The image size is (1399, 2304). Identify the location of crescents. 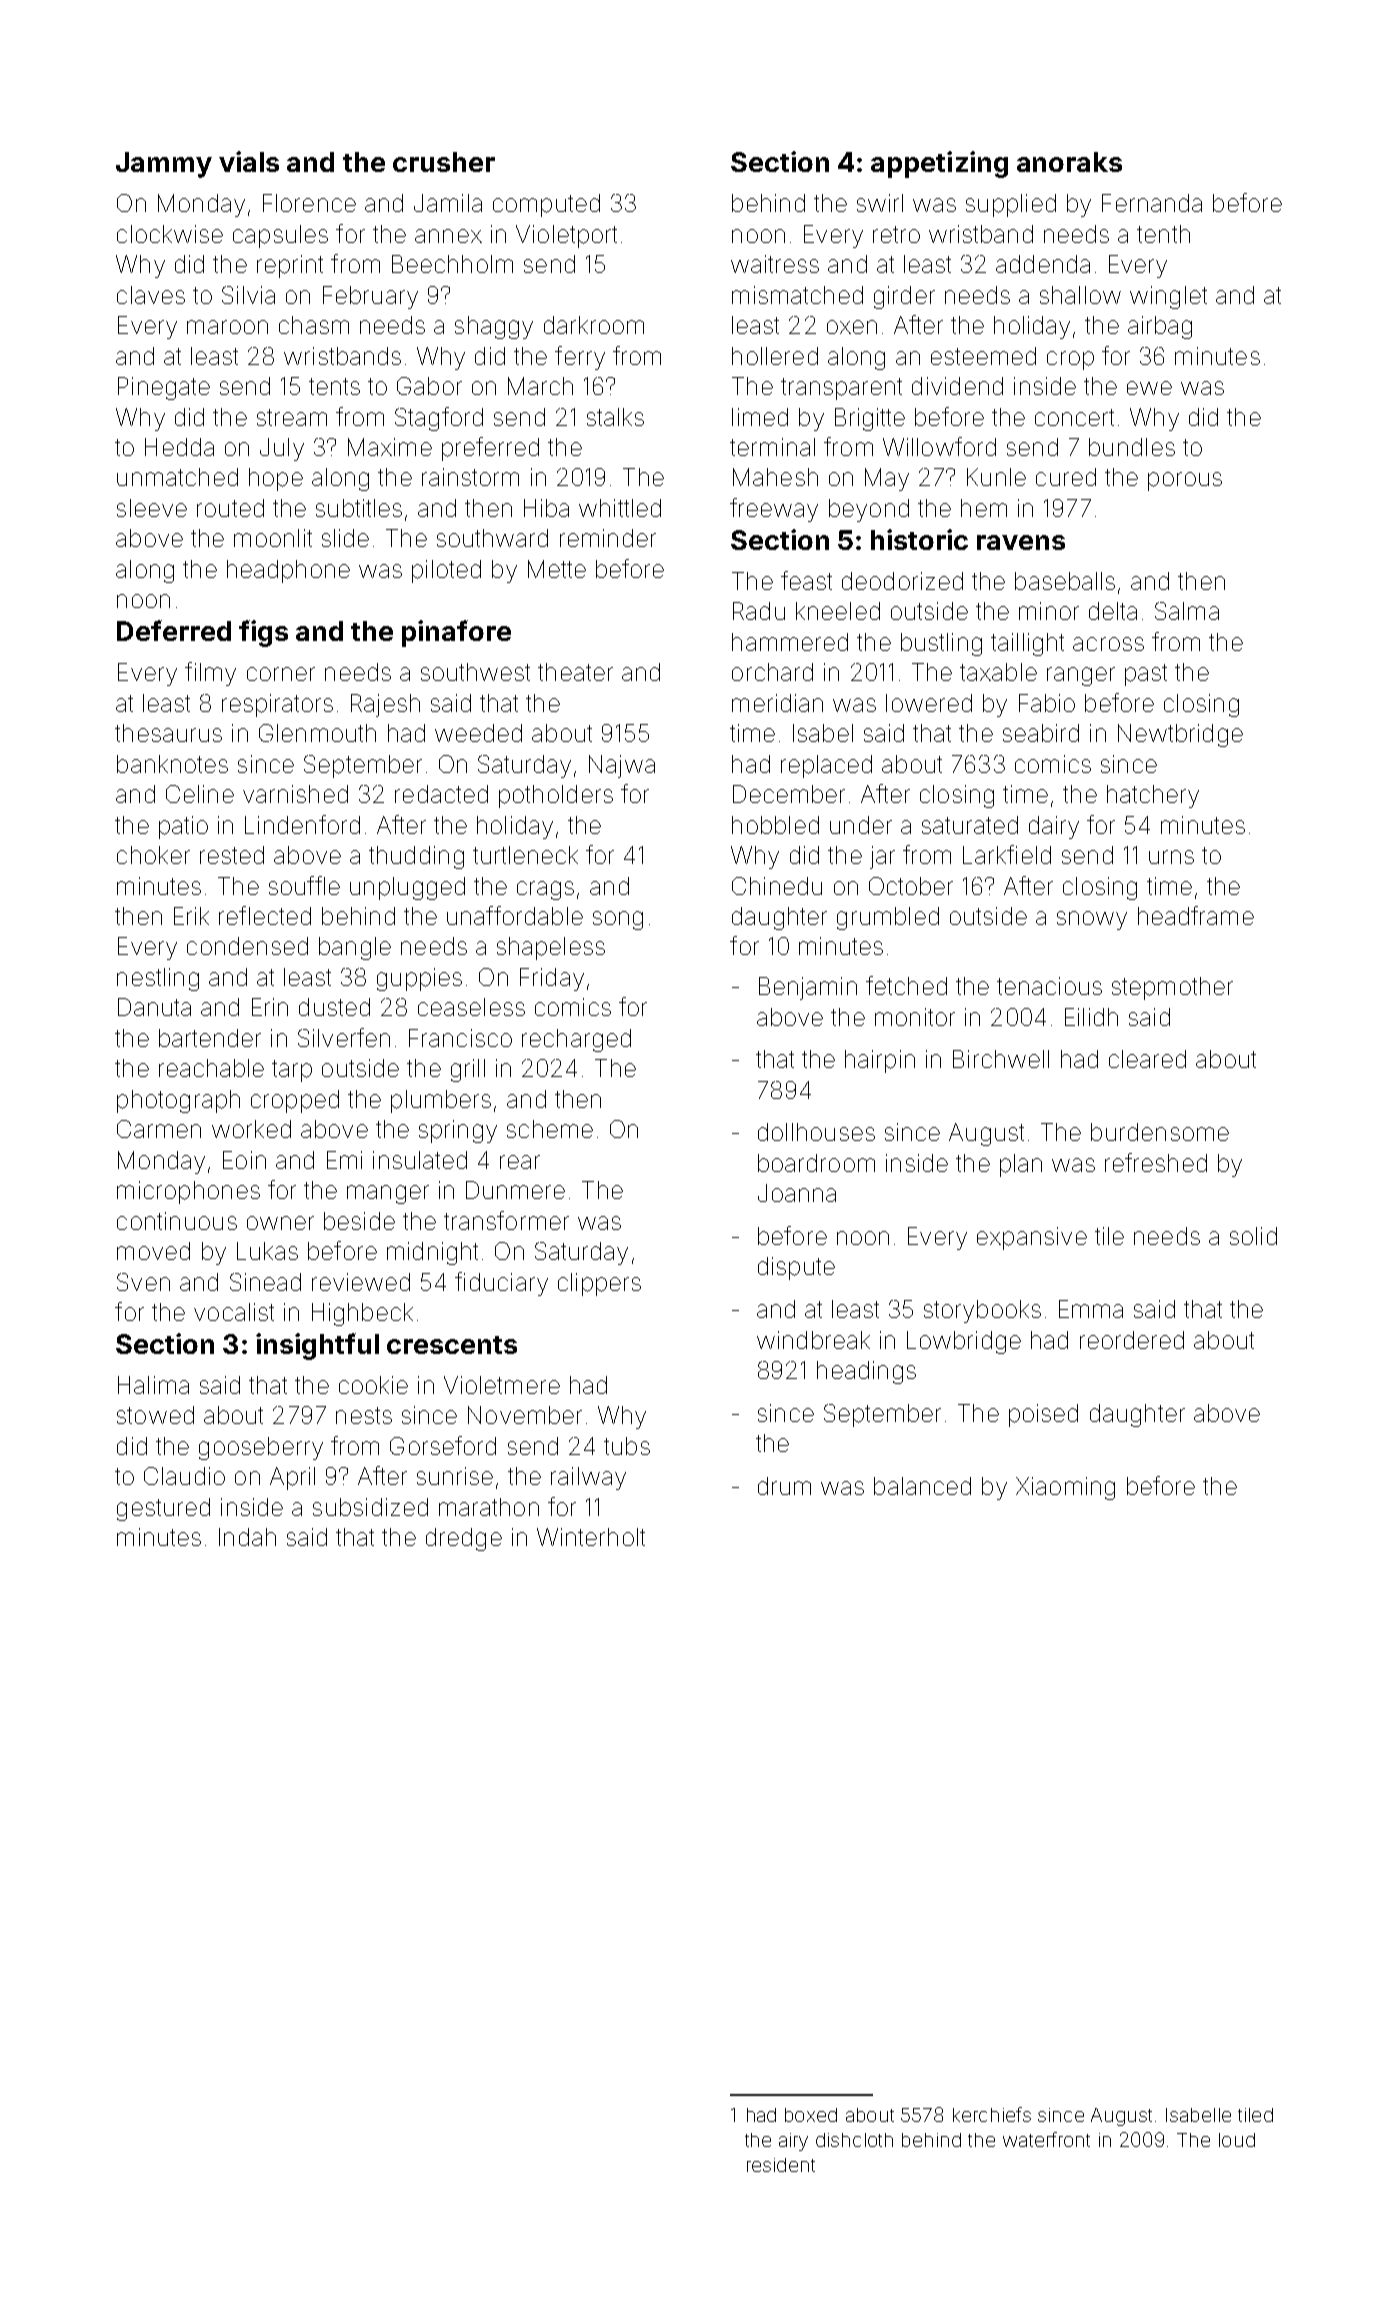
(452, 1345).
